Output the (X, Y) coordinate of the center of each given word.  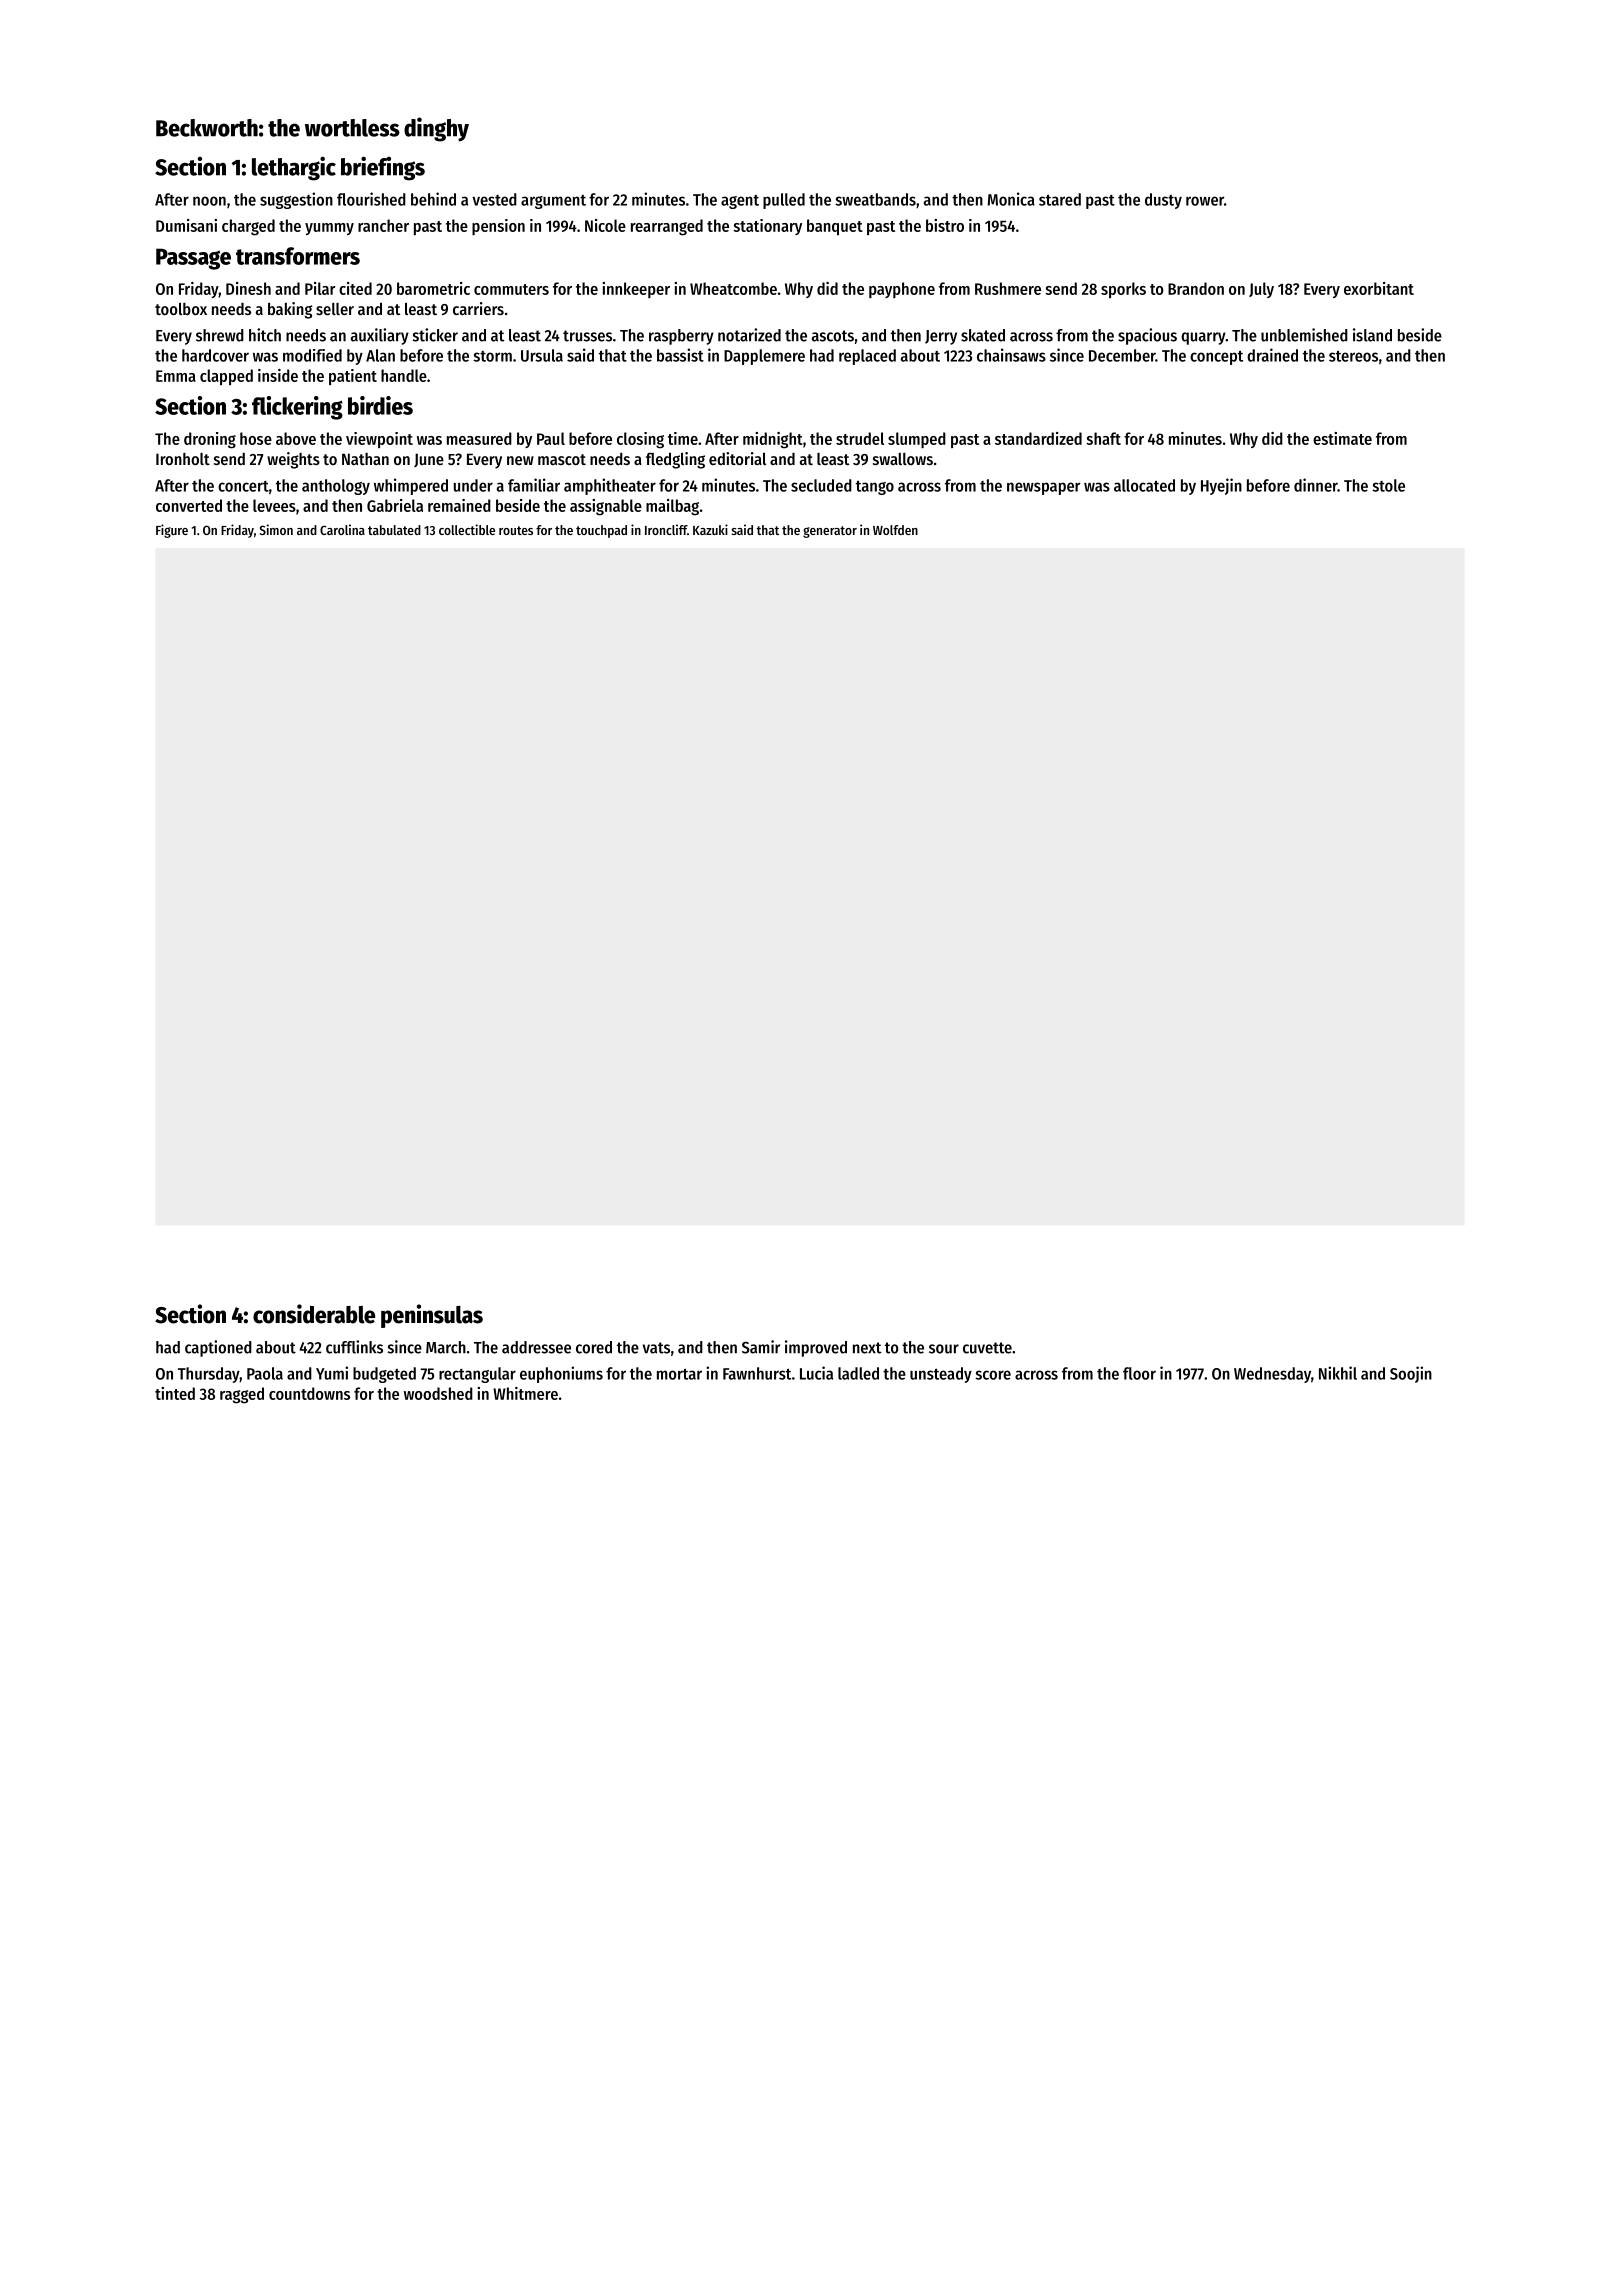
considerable (314, 1314)
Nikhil (1338, 1373)
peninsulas (432, 1316)
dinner (1316, 485)
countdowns (309, 1393)
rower (1205, 201)
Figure (172, 531)
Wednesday (1272, 1375)
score (993, 1375)
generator (830, 532)
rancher (383, 225)
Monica (1011, 199)
